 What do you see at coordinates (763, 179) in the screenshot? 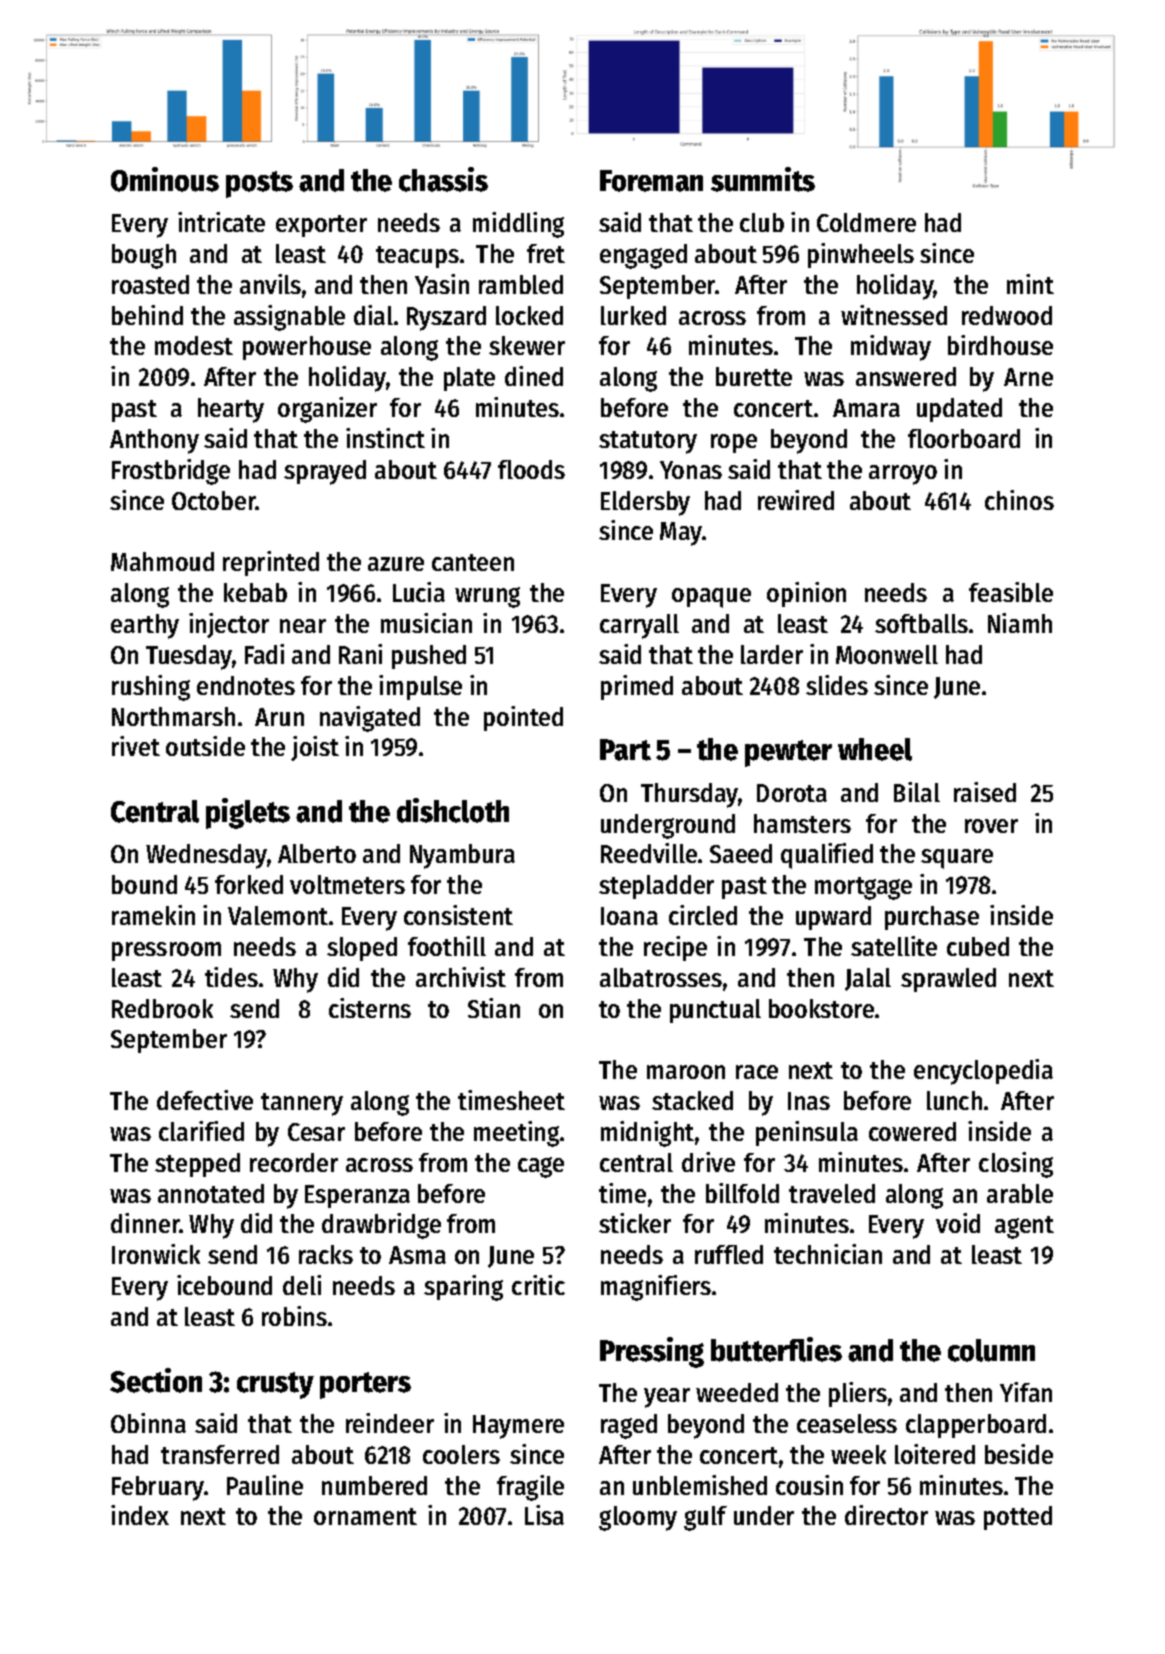
I see `summits` at bounding box center [763, 179].
